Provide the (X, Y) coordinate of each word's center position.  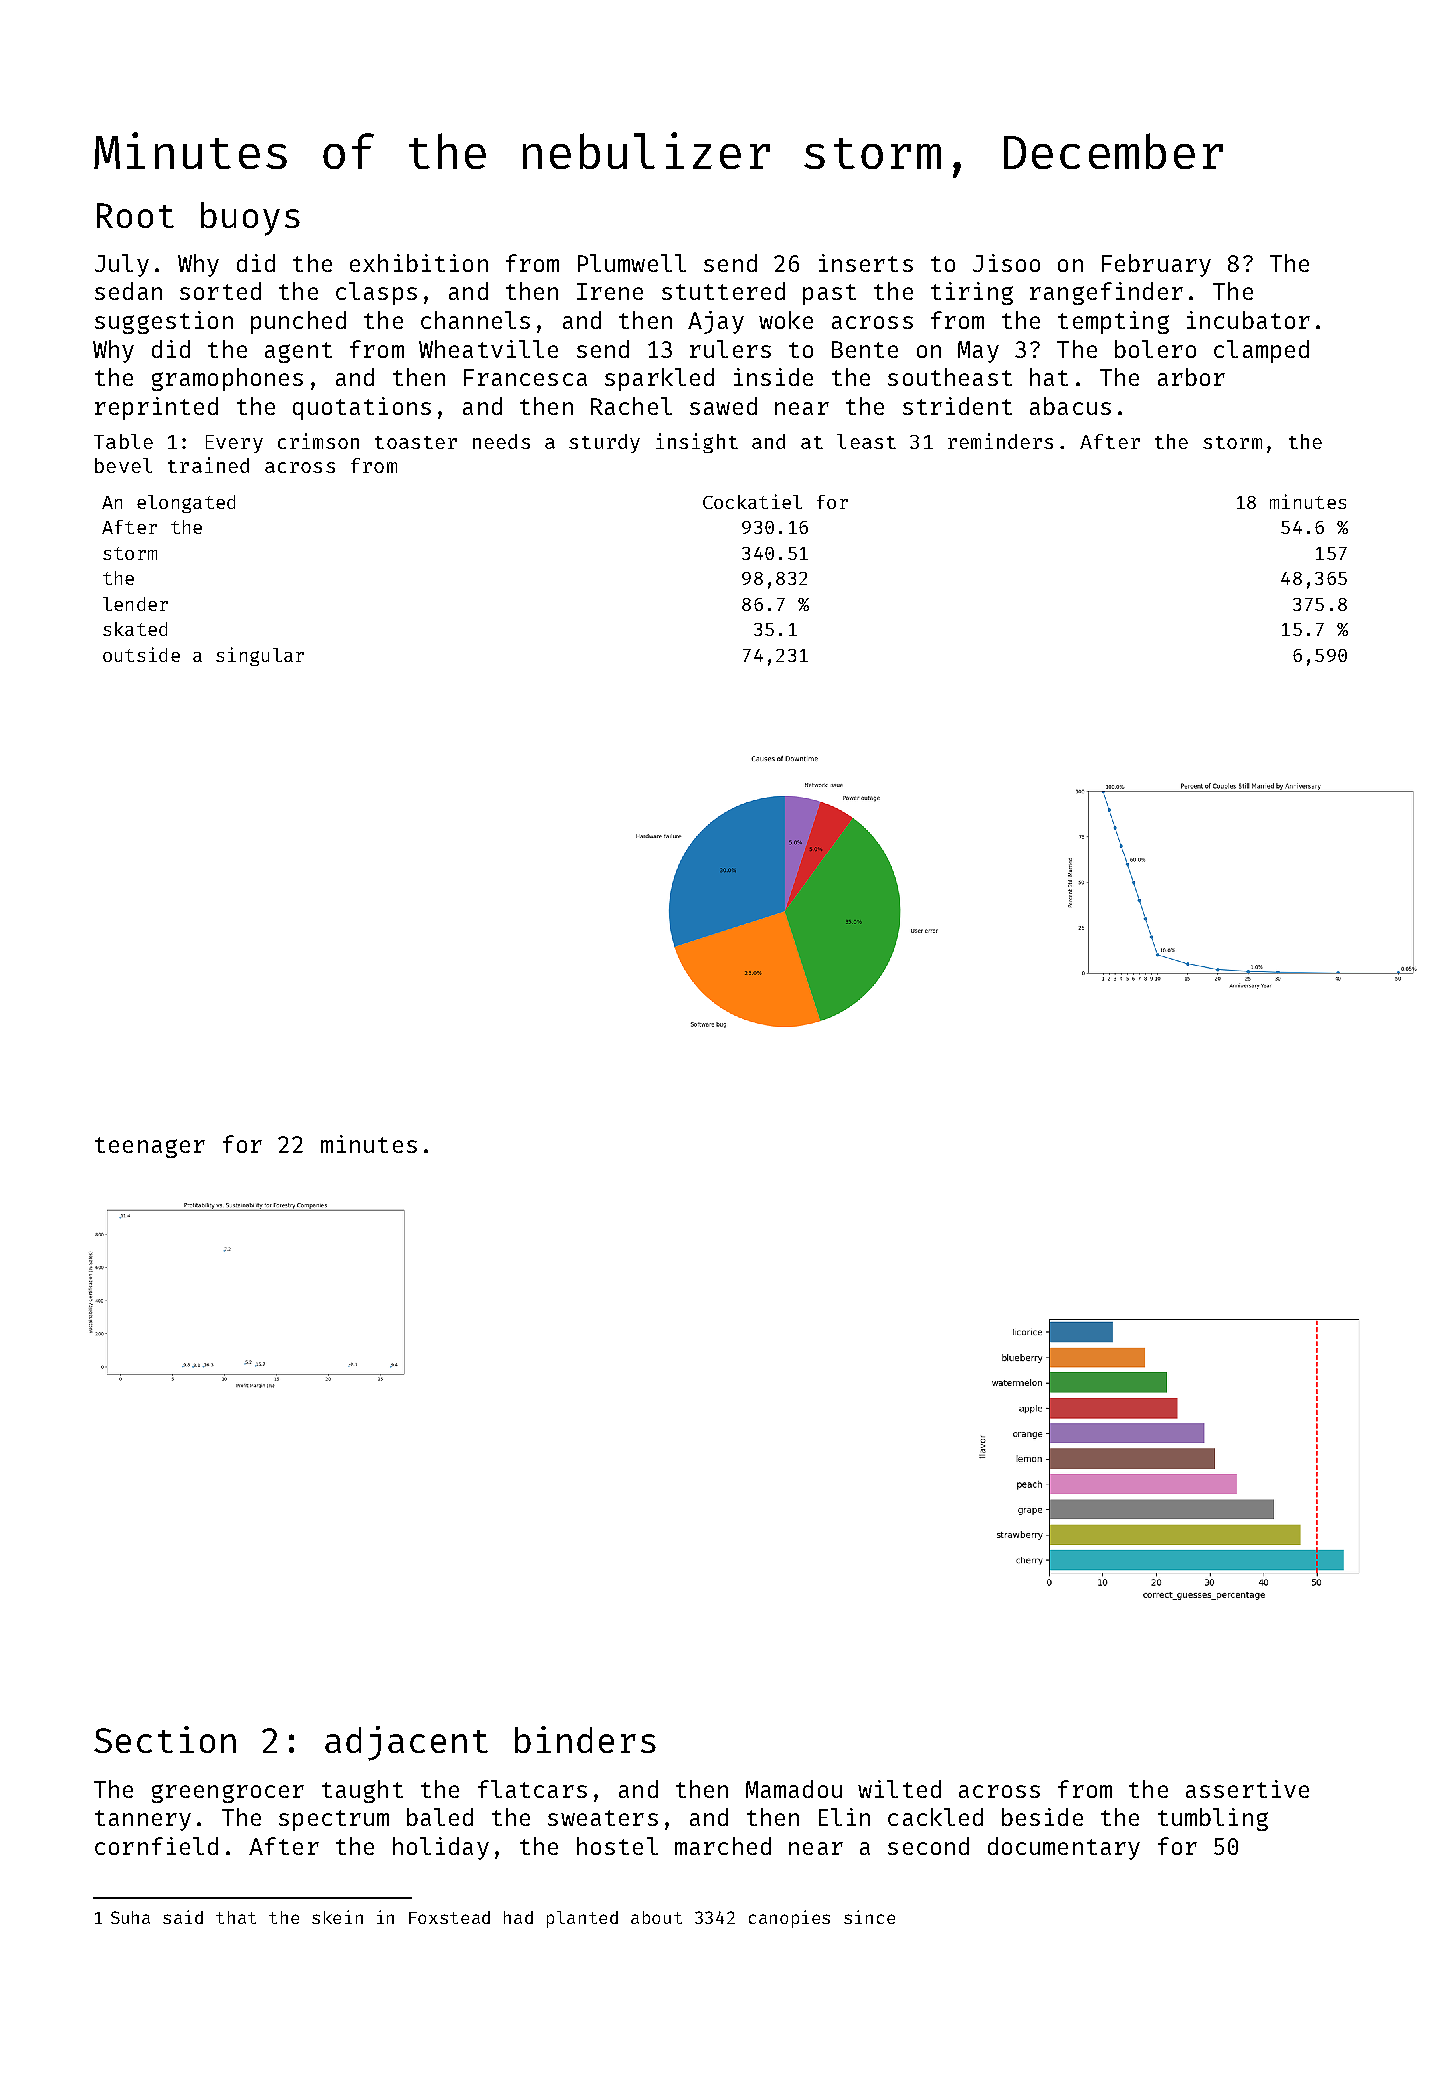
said (183, 1917)
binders (585, 1739)
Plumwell (632, 263)
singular (260, 656)
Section (165, 1739)
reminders (1000, 441)
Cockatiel (752, 501)
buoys (250, 219)
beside (1042, 1817)
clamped (1261, 351)
